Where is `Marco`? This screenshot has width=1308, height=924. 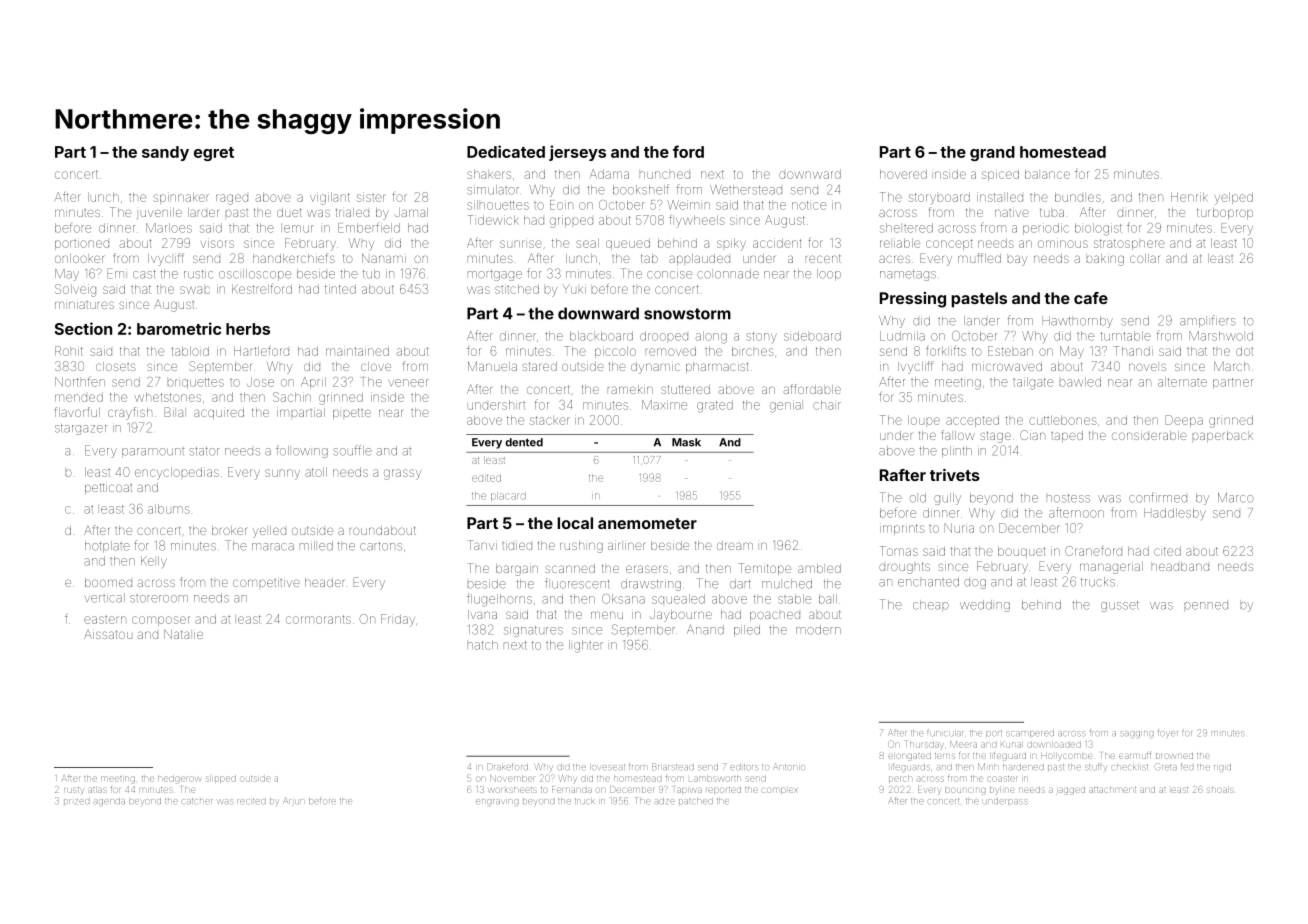
Marco is located at coordinates (1236, 498).
